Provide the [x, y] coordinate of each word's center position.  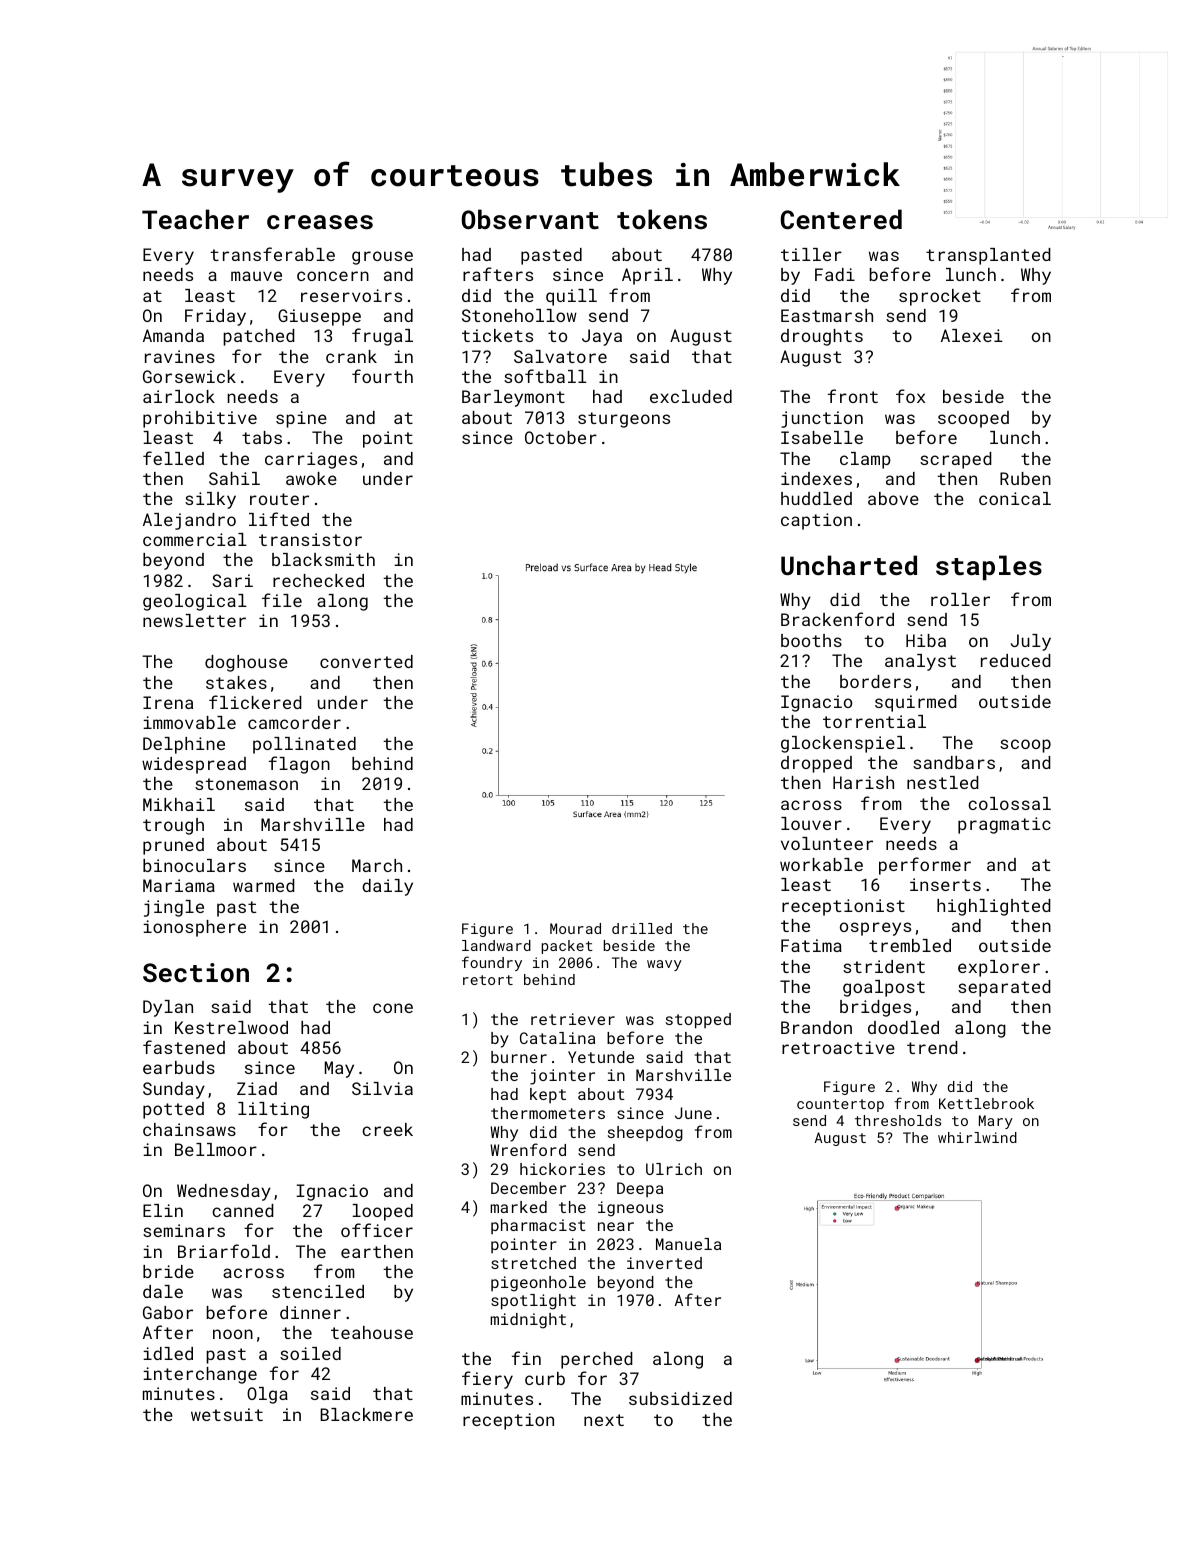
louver [811, 823]
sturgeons [624, 420]
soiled [310, 1353]
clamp [865, 460]
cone [393, 1008]
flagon [299, 765]
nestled [943, 782]
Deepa [640, 1189]
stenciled [318, 1291]
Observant [530, 219]
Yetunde [601, 1057]
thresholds [898, 1120]
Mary [996, 1122]
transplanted [988, 256]
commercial [195, 539]
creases [320, 222]
